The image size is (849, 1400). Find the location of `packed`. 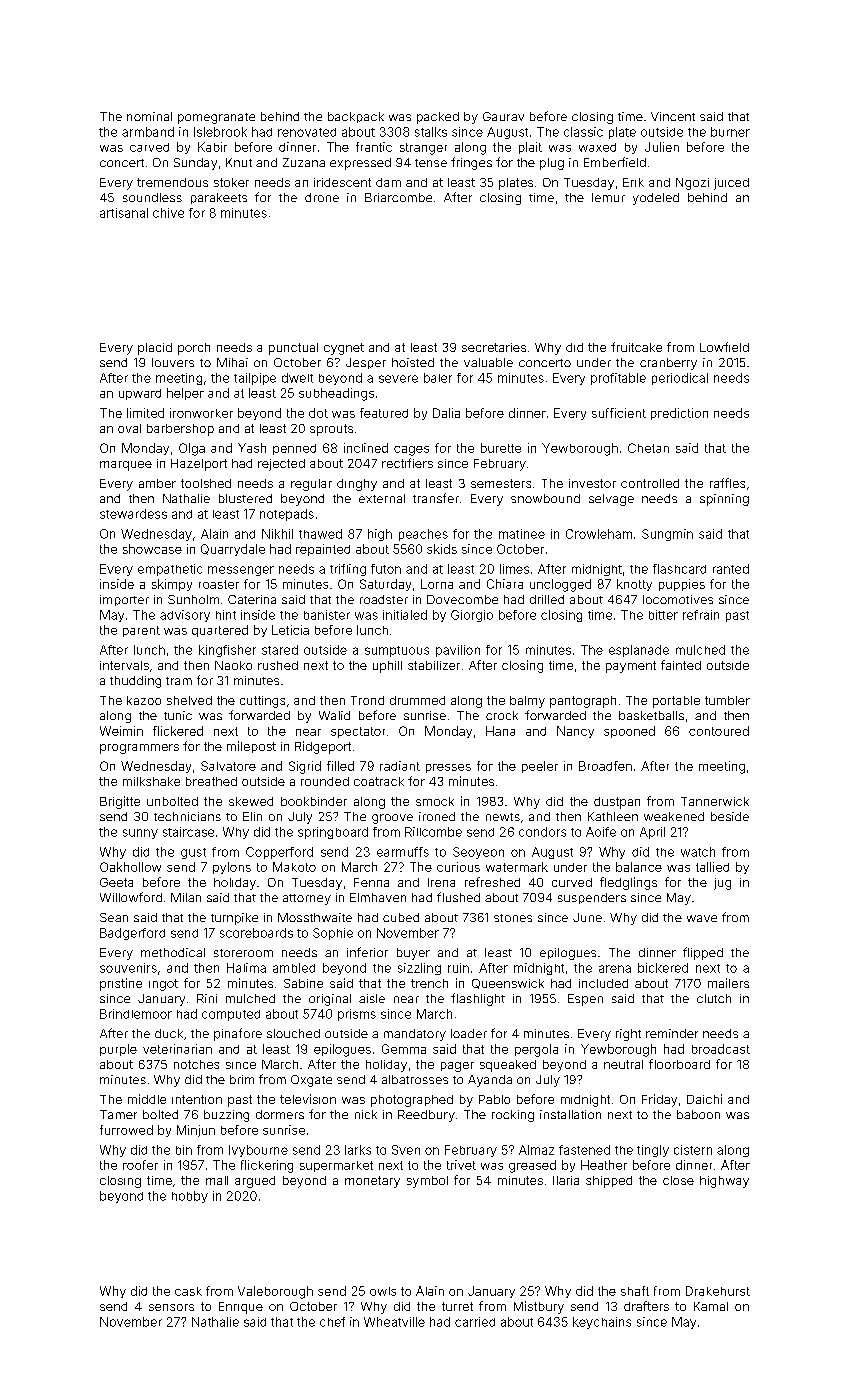

packed is located at coordinates (438, 118).
